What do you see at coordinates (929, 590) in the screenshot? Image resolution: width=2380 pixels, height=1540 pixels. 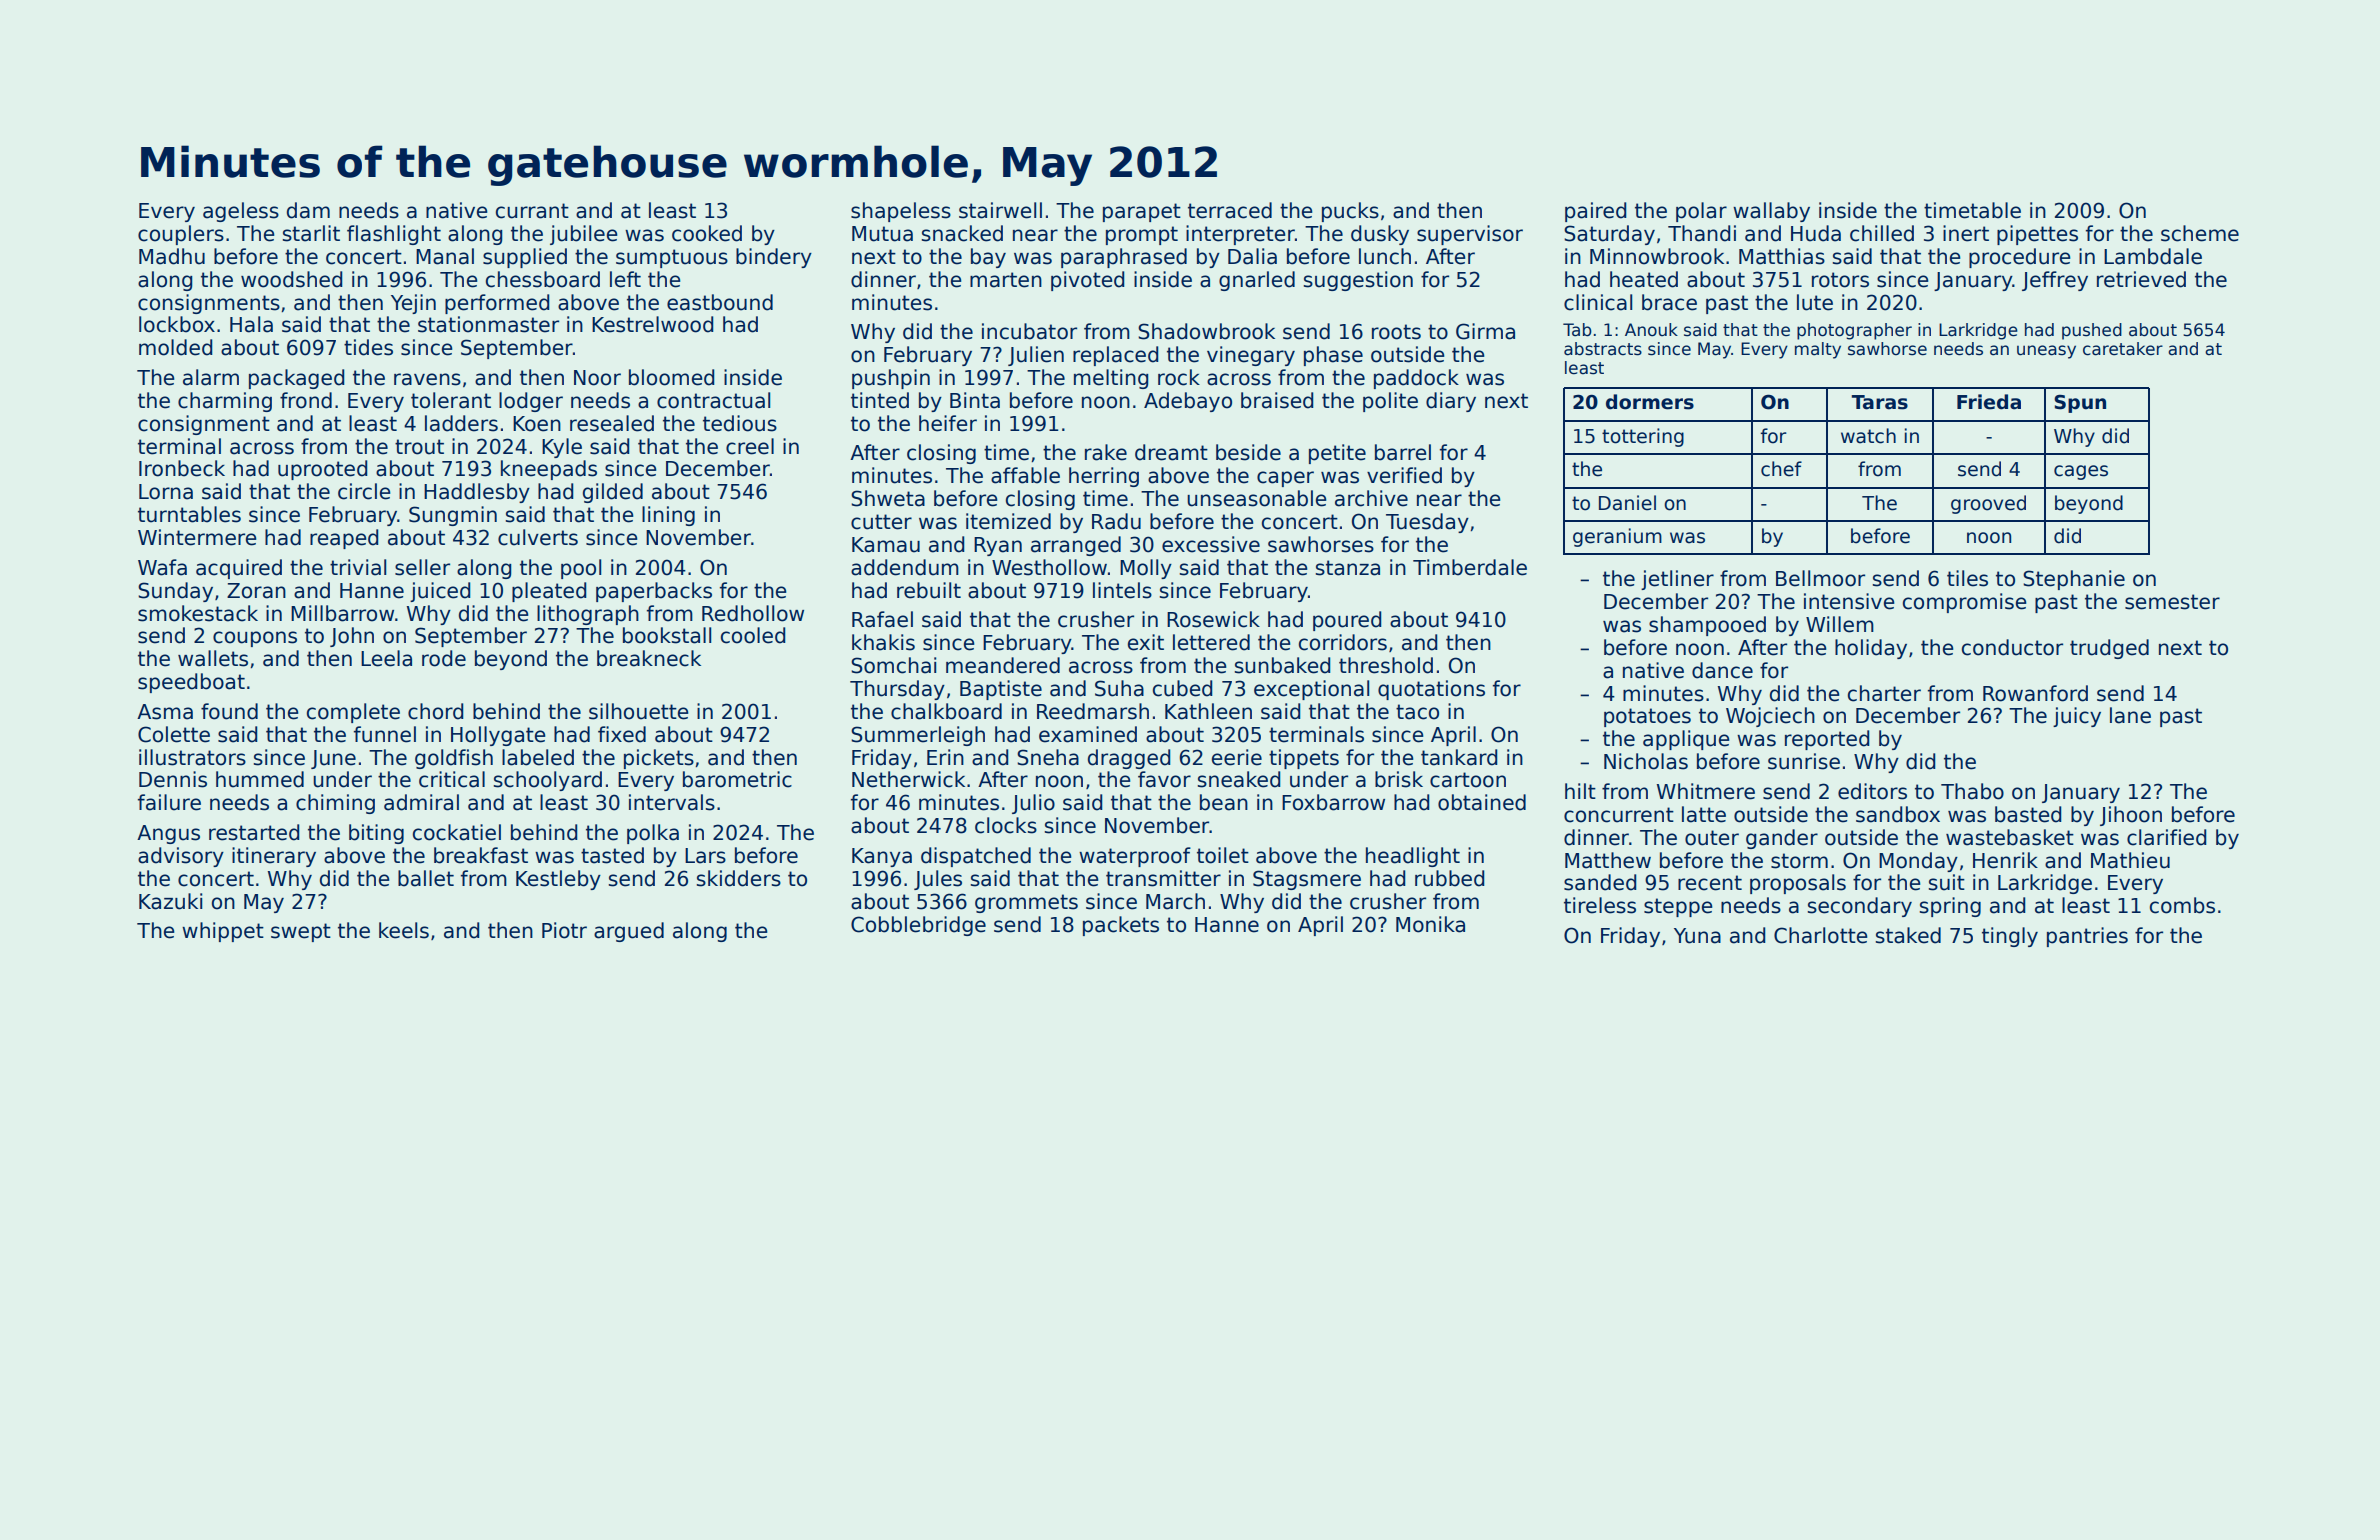 I see `rebuilt` at bounding box center [929, 590].
